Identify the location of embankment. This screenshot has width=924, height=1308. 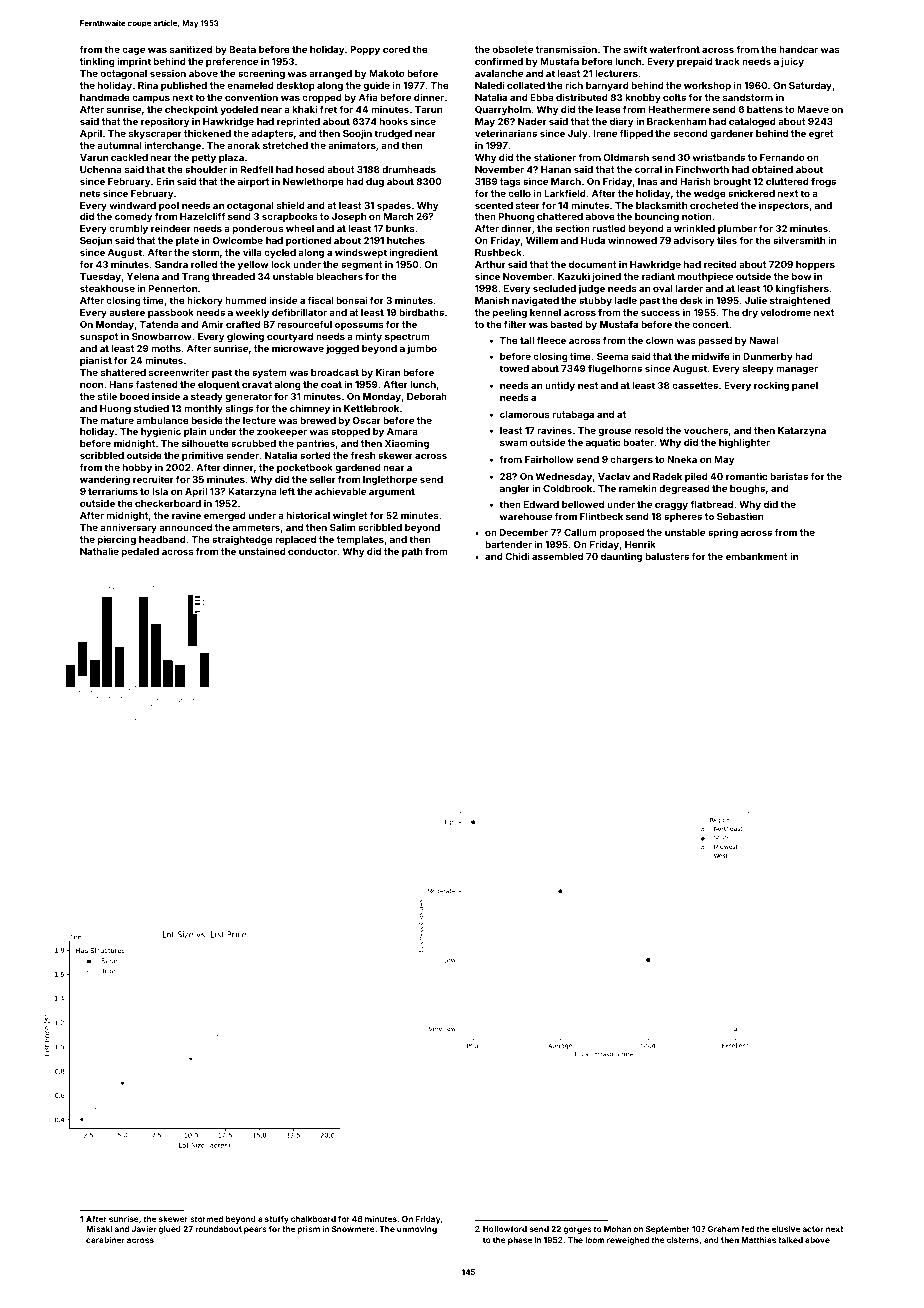
(757, 556).
